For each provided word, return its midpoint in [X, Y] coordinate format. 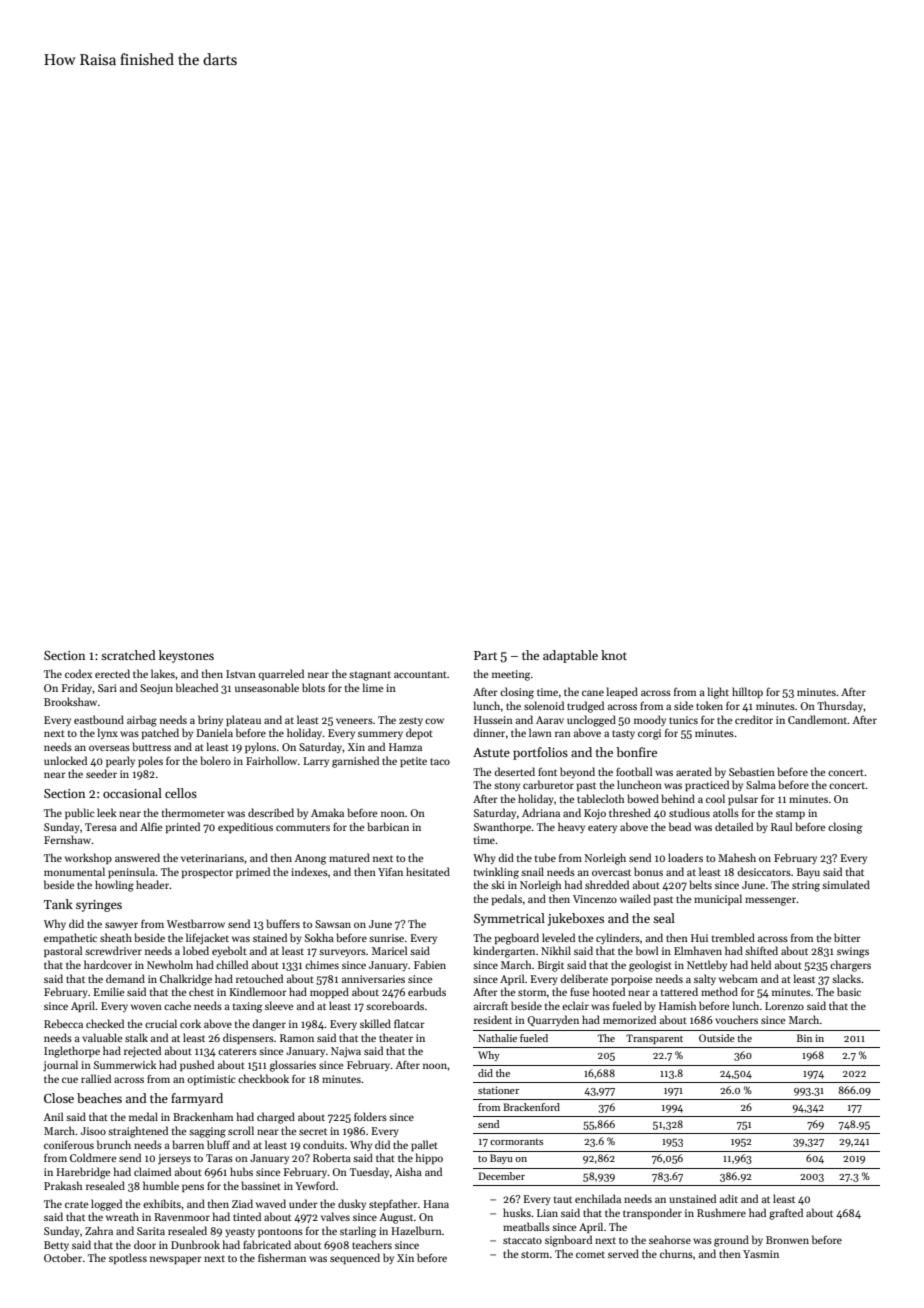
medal [143, 1116]
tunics [683, 720]
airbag [142, 721]
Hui [699, 938]
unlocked [65, 760]
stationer [498, 1090]
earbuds [427, 991]
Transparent [654, 1039]
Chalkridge [186, 980]
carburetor [548, 784]
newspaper [176, 1260]
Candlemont [817, 719]
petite [413, 762]
